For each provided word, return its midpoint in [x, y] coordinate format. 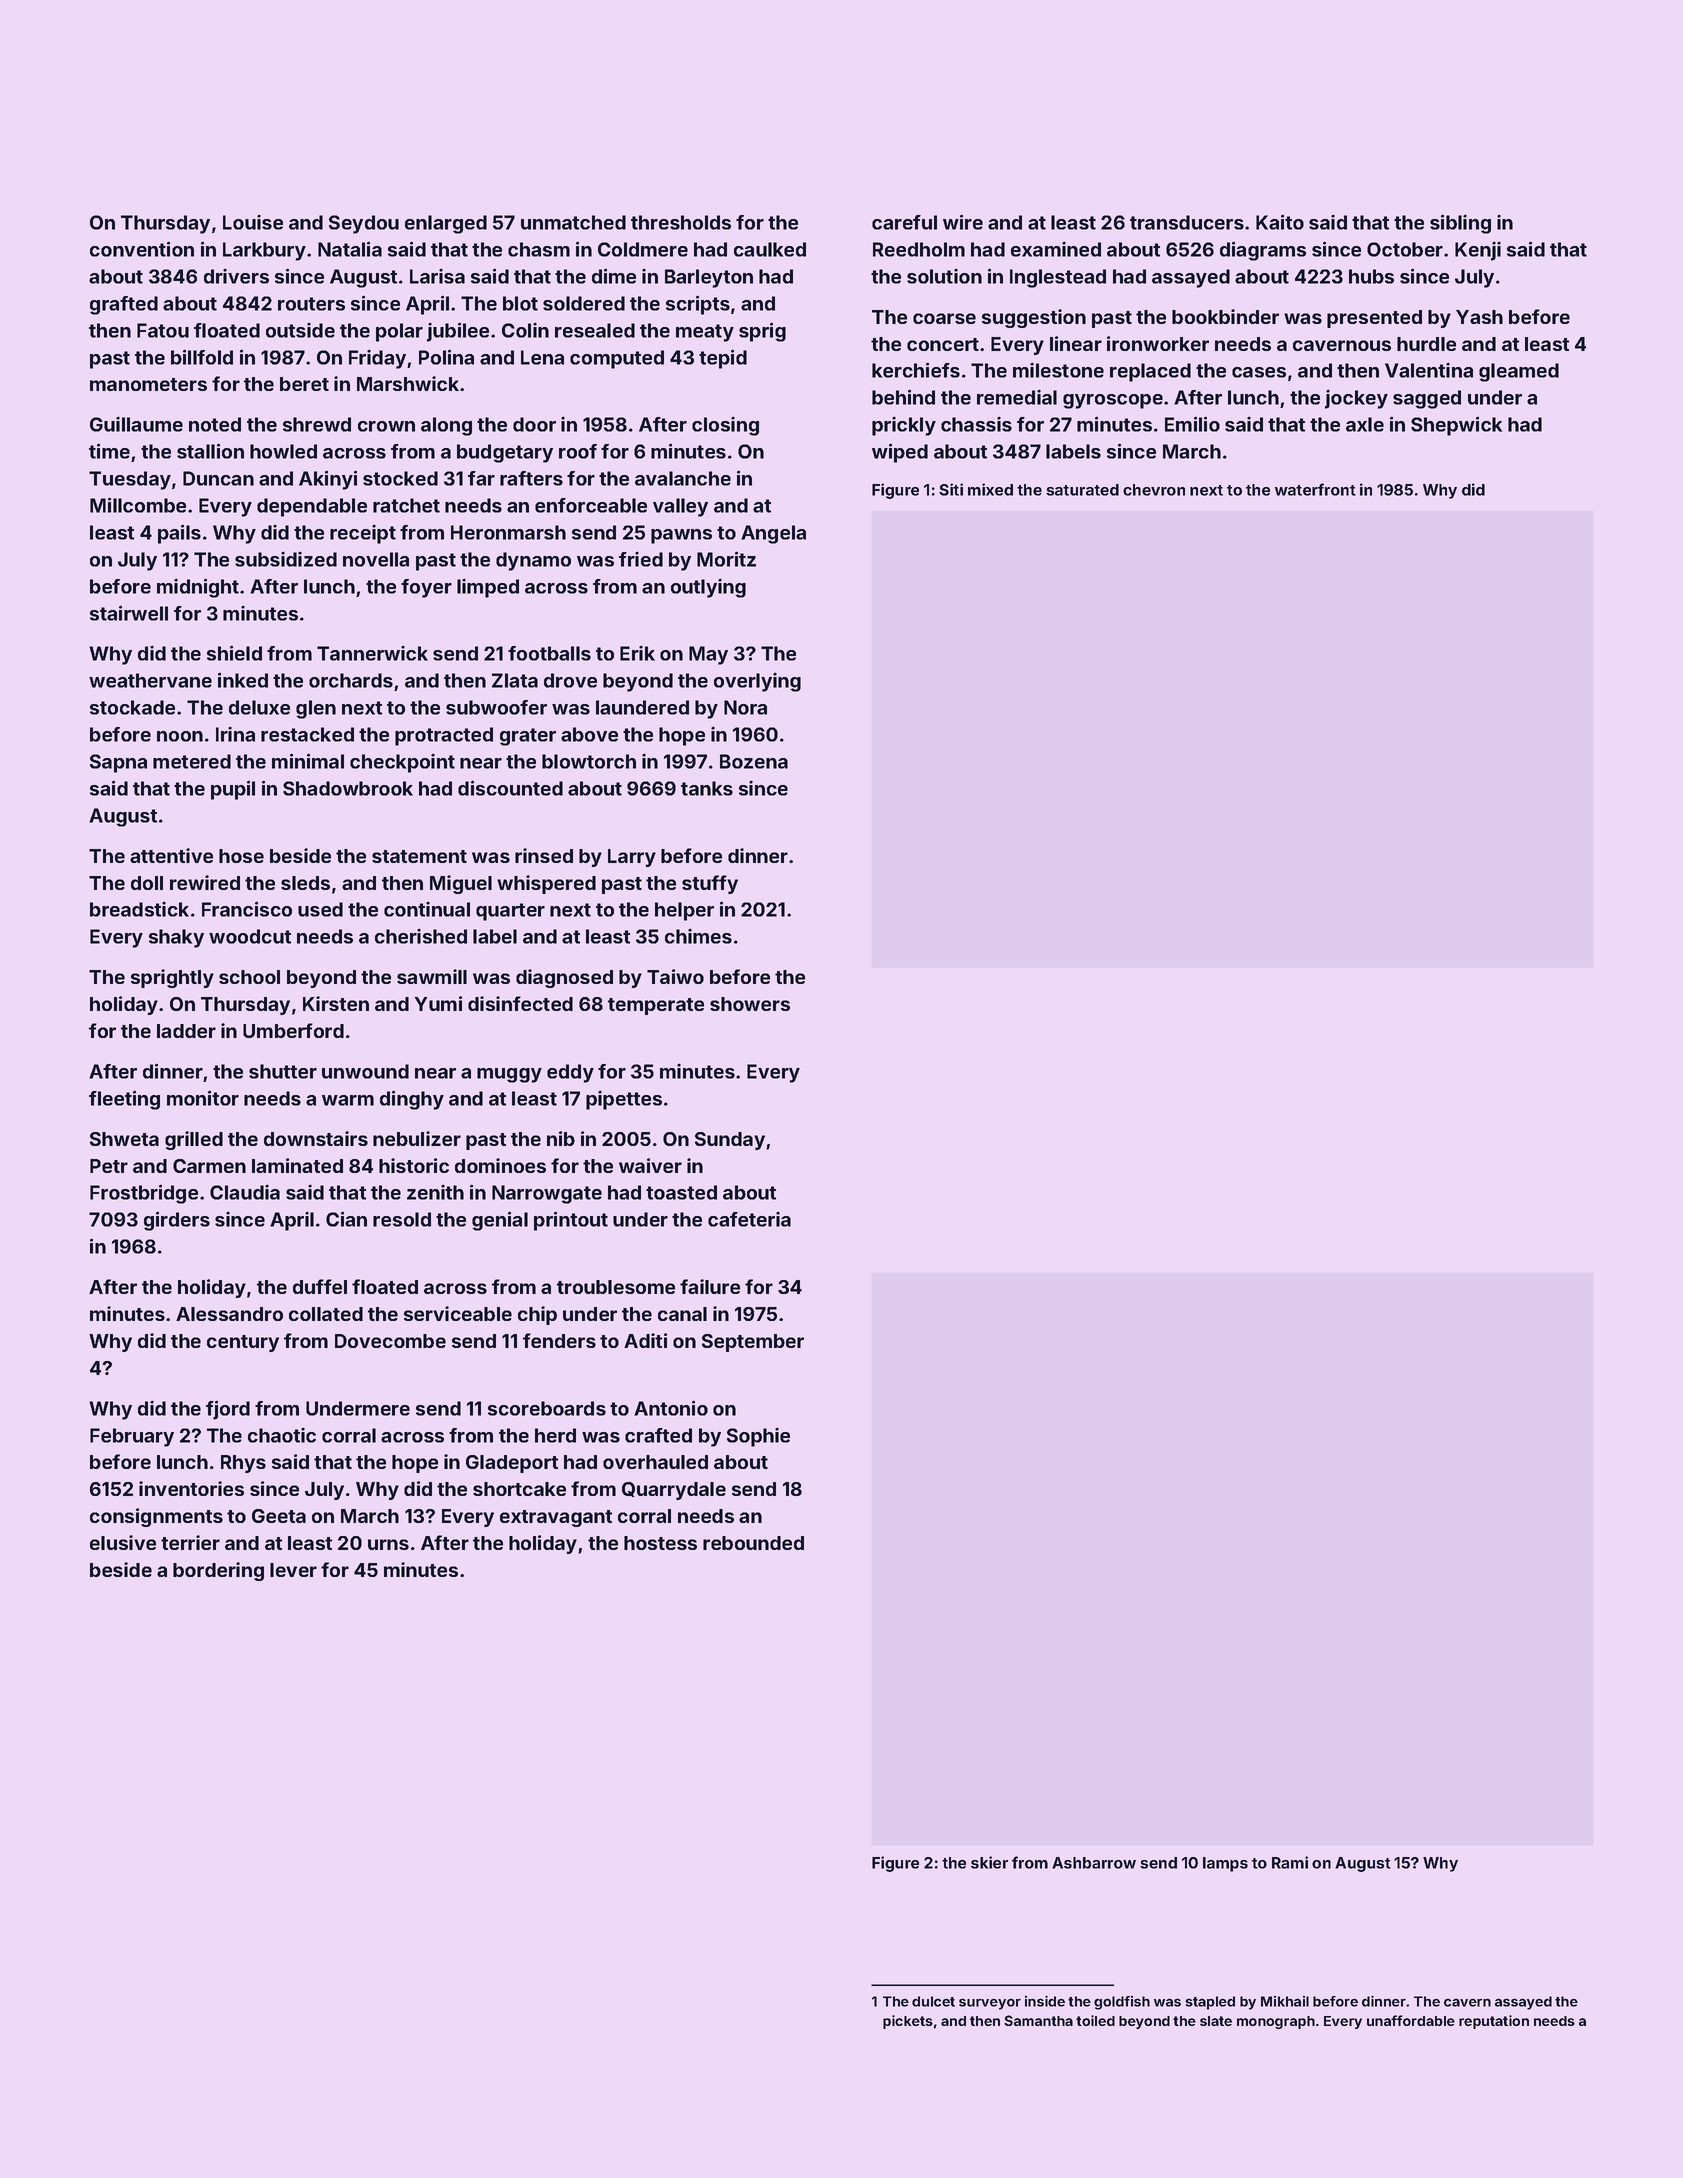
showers [750, 1004]
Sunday [730, 1141]
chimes [698, 936]
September [753, 1343]
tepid [723, 359]
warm [348, 1100]
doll [147, 883]
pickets [908, 2022]
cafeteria [749, 1219]
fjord [228, 1410]
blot [520, 303]
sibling [1460, 224]
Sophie [758, 1437]
